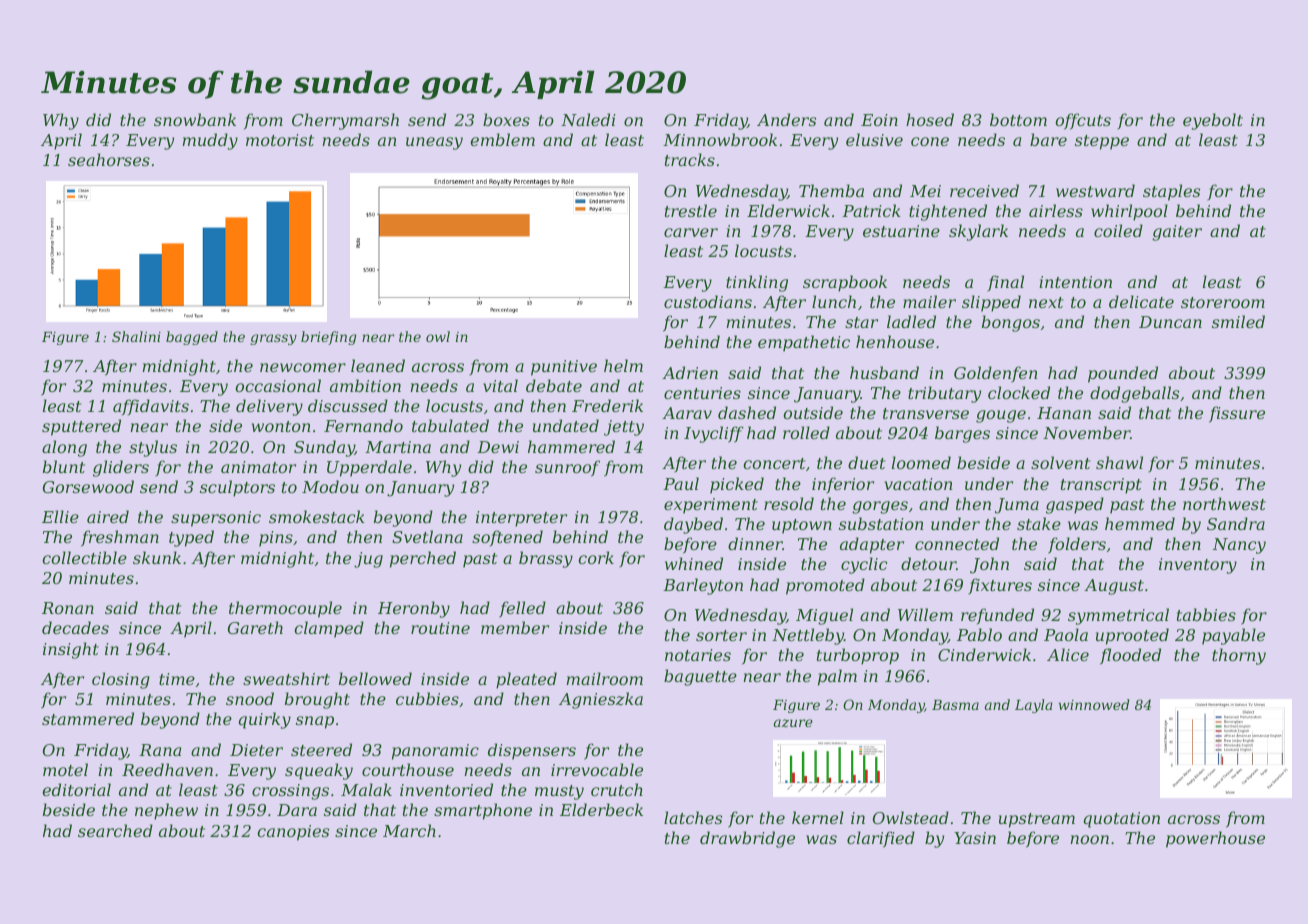  What do you see at coordinates (930, 119) in the image?
I see `hosed` at bounding box center [930, 119].
